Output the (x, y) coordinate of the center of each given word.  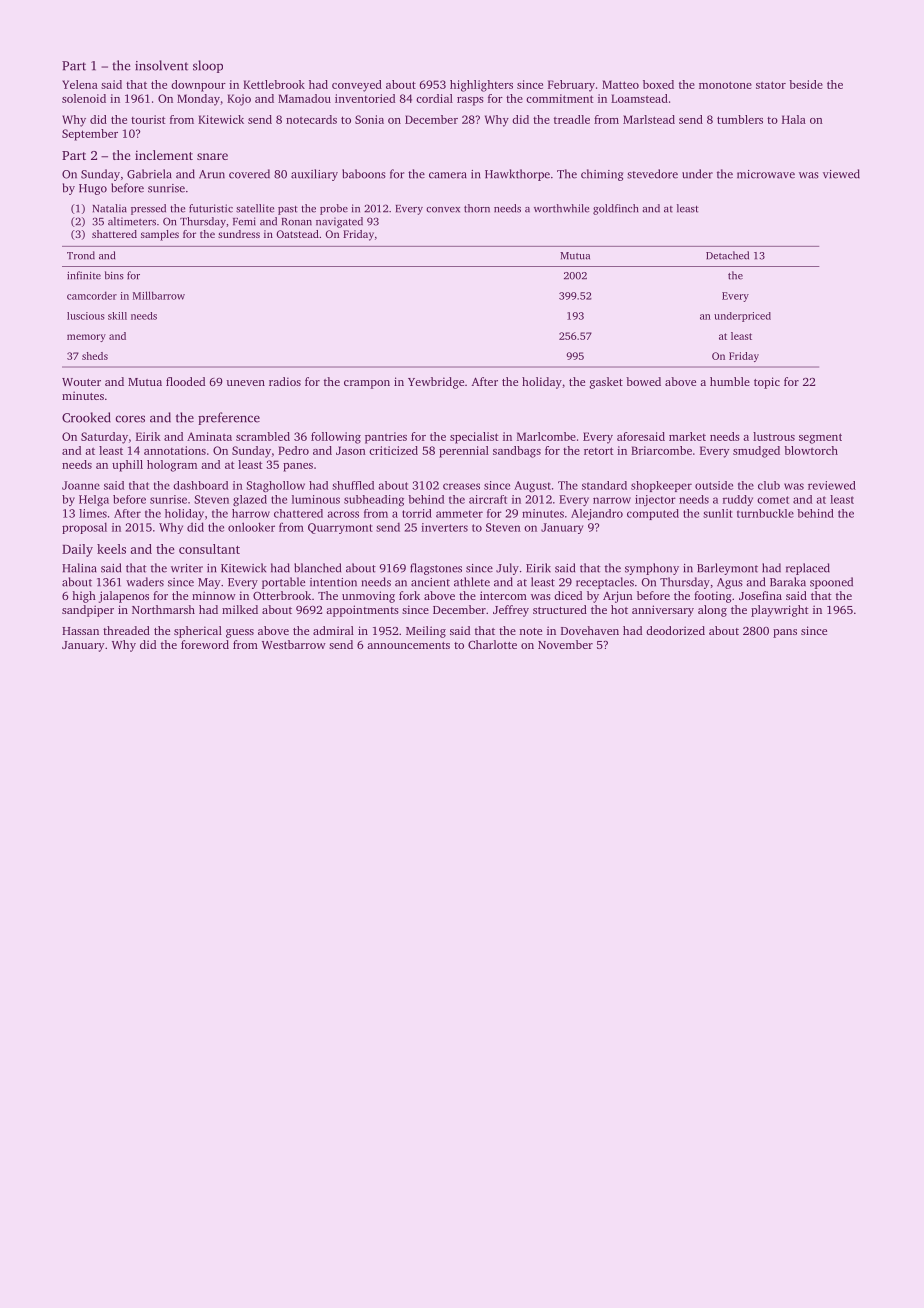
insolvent (161, 65)
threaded (126, 630)
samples (160, 235)
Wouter (81, 382)
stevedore (652, 174)
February (571, 86)
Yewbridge (436, 383)
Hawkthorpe (517, 175)
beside (806, 84)
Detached (727, 255)
